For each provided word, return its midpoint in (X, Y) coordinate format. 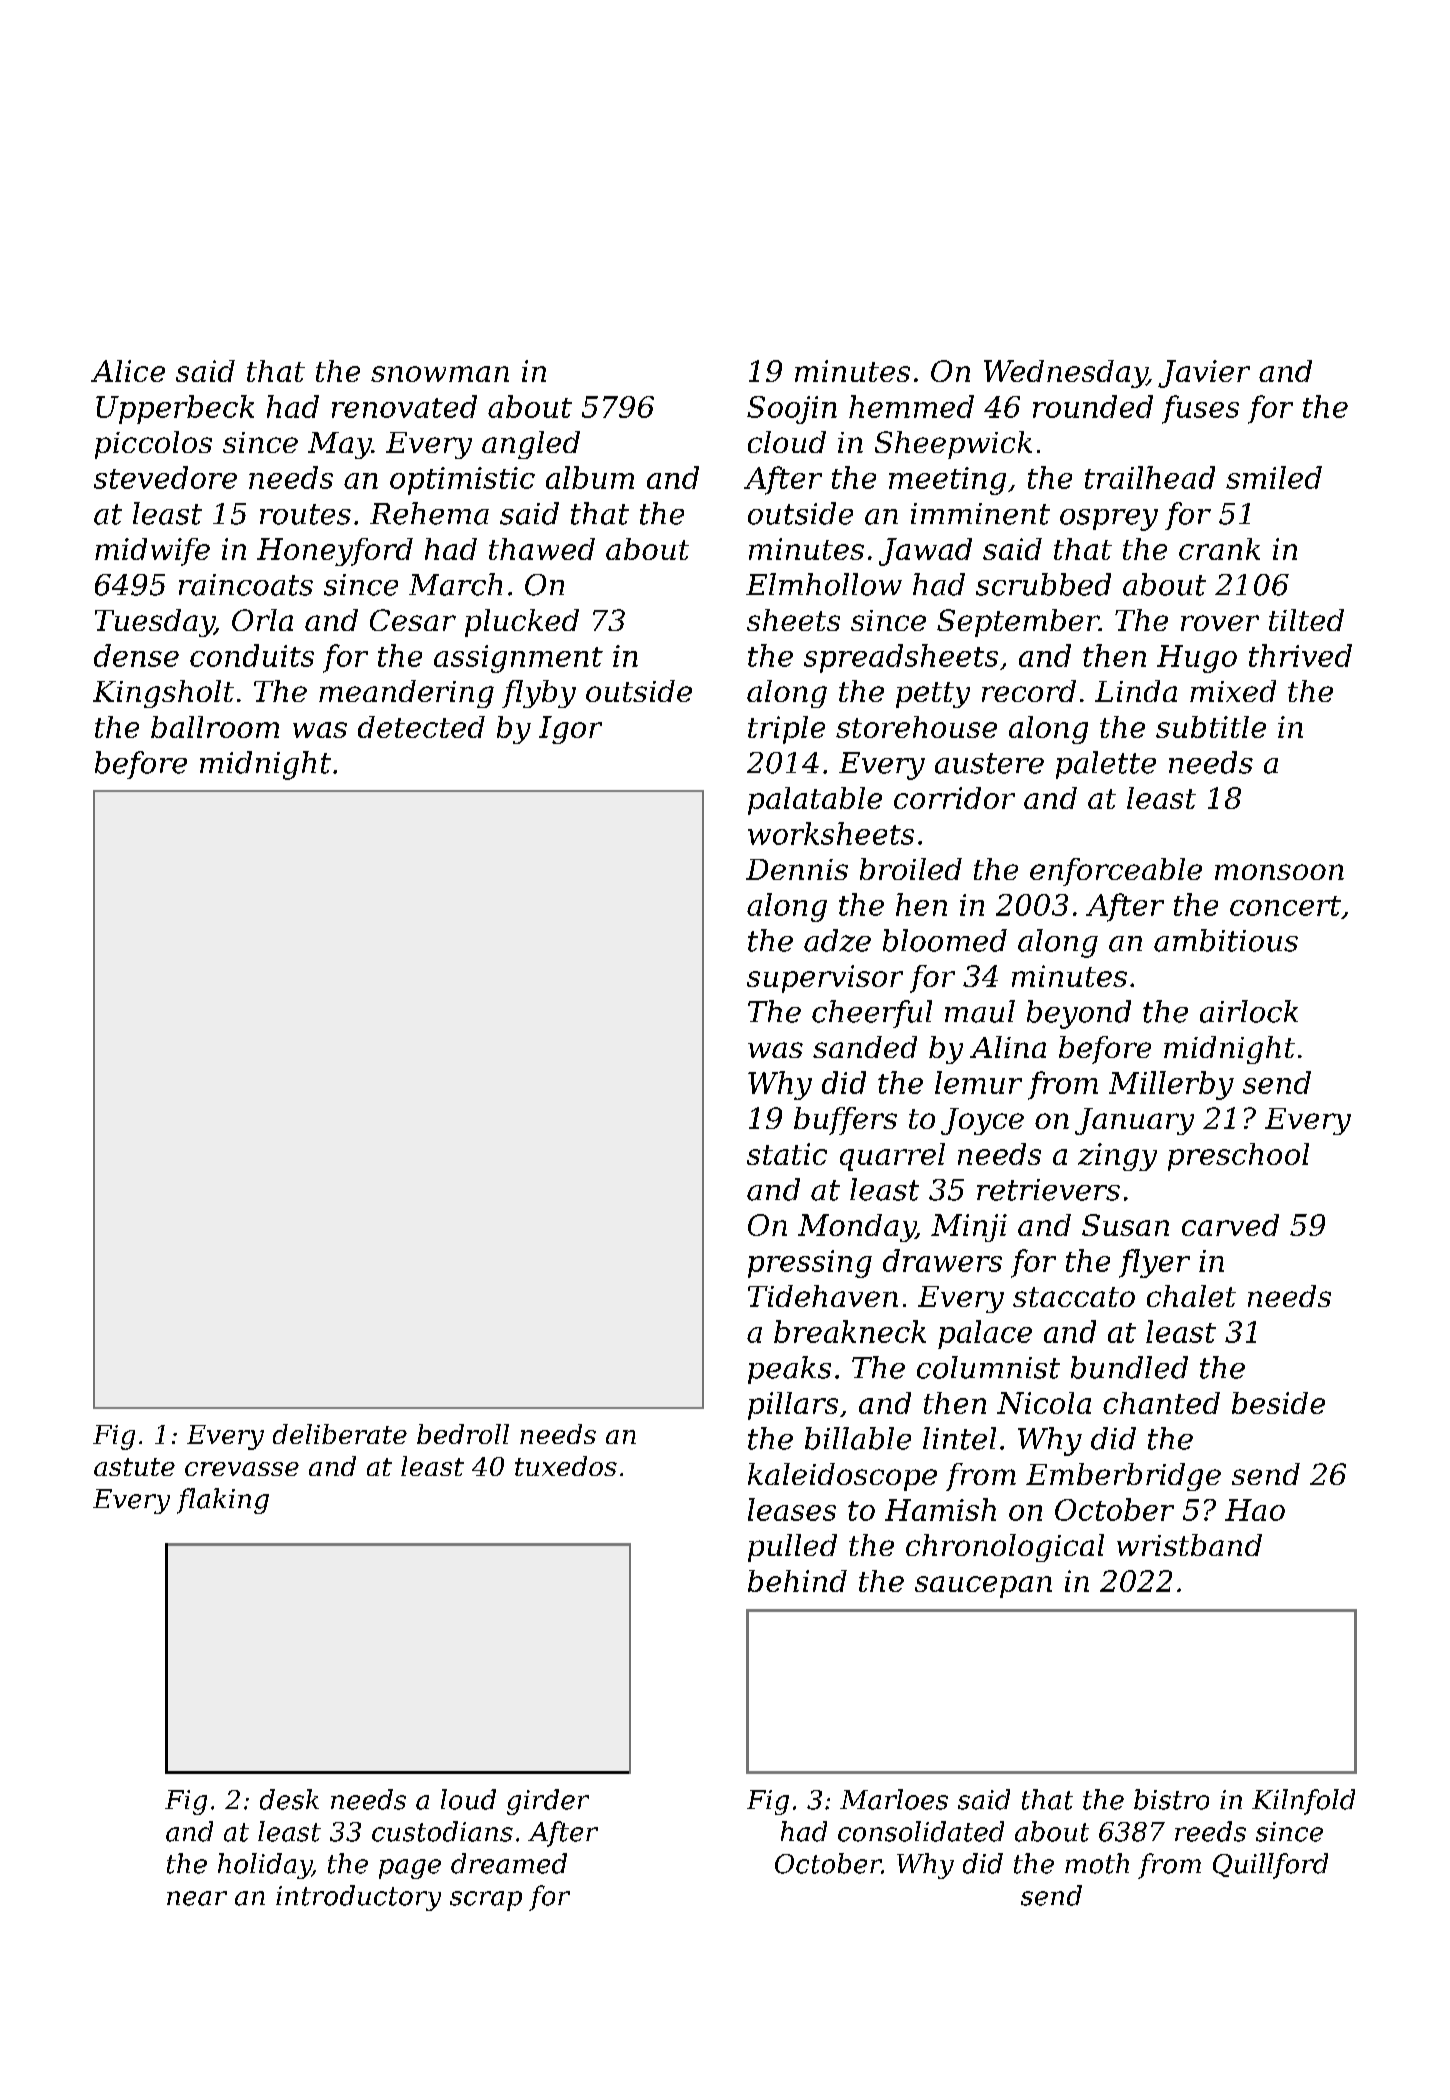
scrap (486, 1901)
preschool (1238, 1157)
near (197, 1898)
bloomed (945, 940)
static (787, 1154)
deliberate (340, 1434)
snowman (440, 374)
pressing (810, 1264)
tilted (1306, 620)
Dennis (797, 869)
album (590, 477)
